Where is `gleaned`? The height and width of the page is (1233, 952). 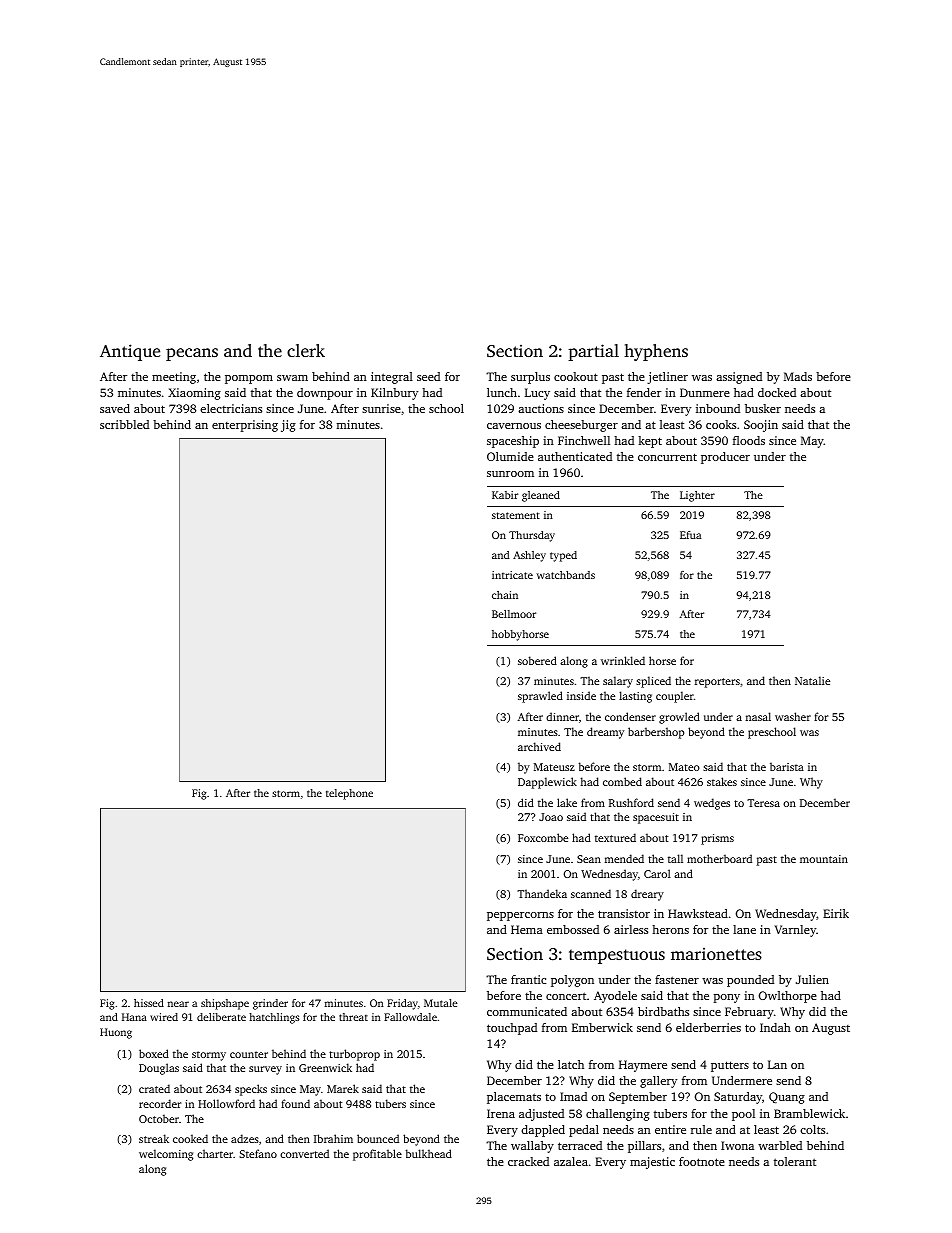
gleaned is located at coordinates (541, 496).
